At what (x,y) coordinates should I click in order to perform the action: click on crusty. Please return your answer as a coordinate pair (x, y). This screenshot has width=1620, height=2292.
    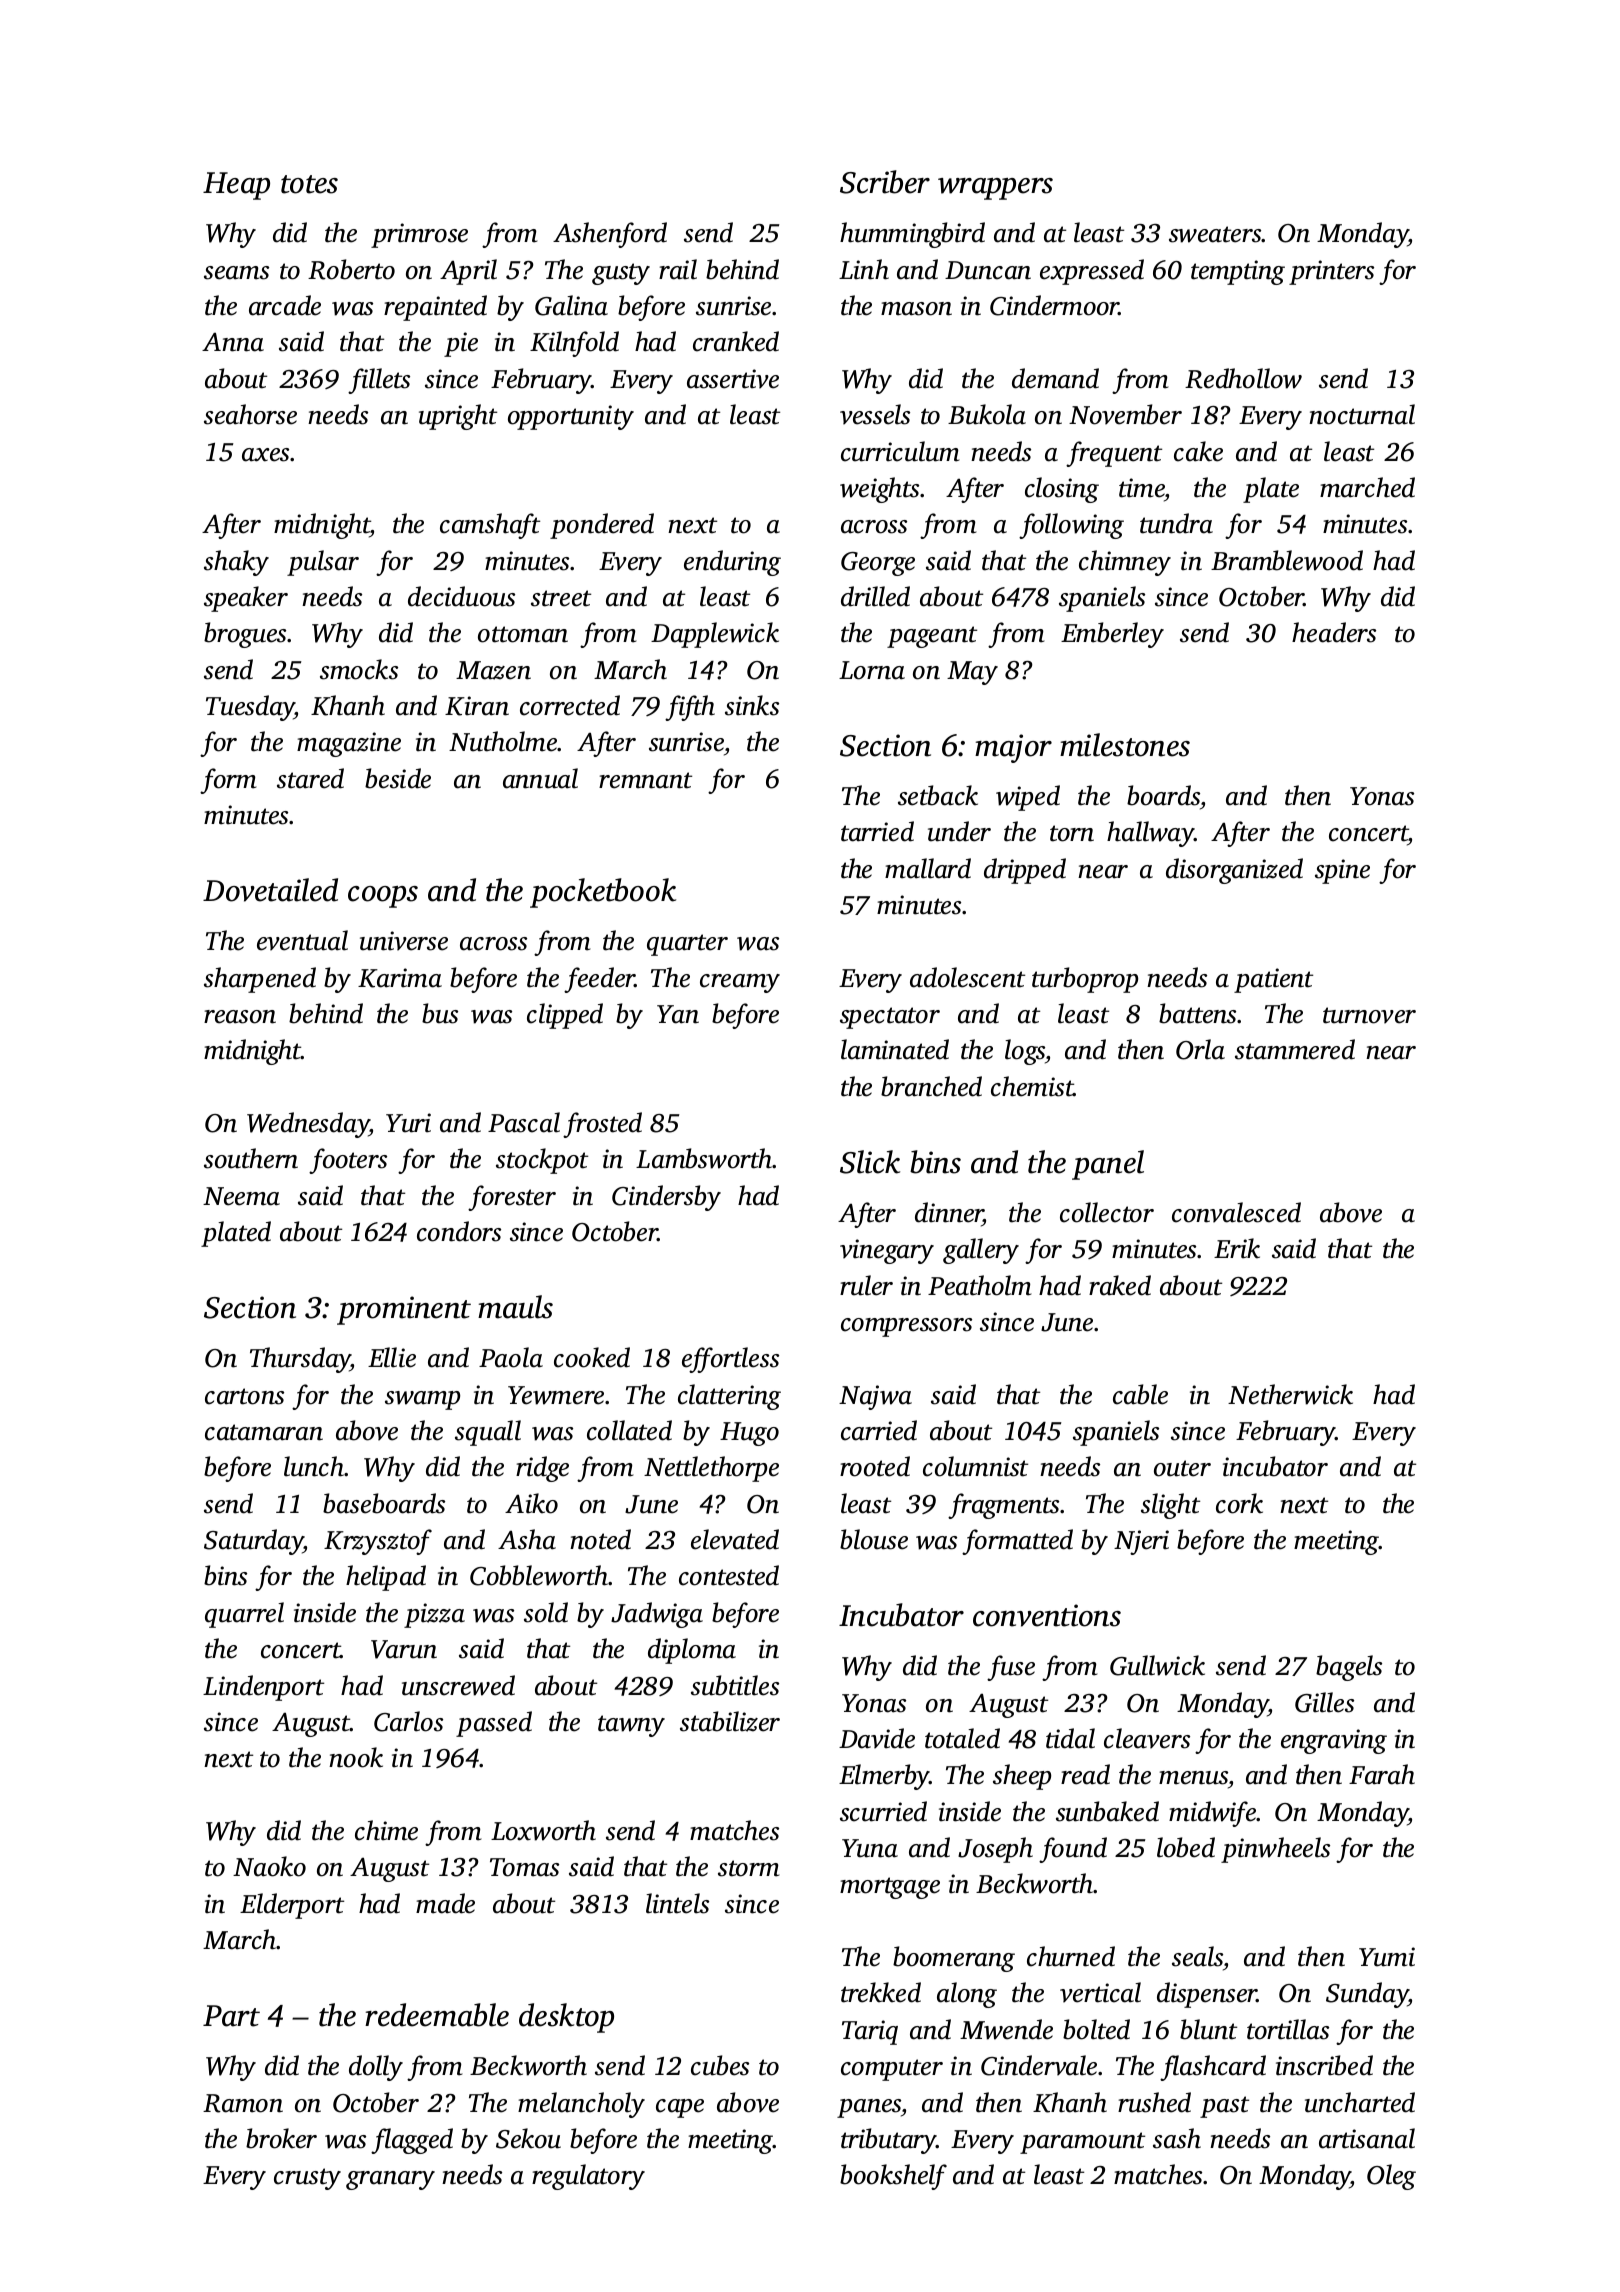
    Looking at the image, I should click on (307, 2179).
